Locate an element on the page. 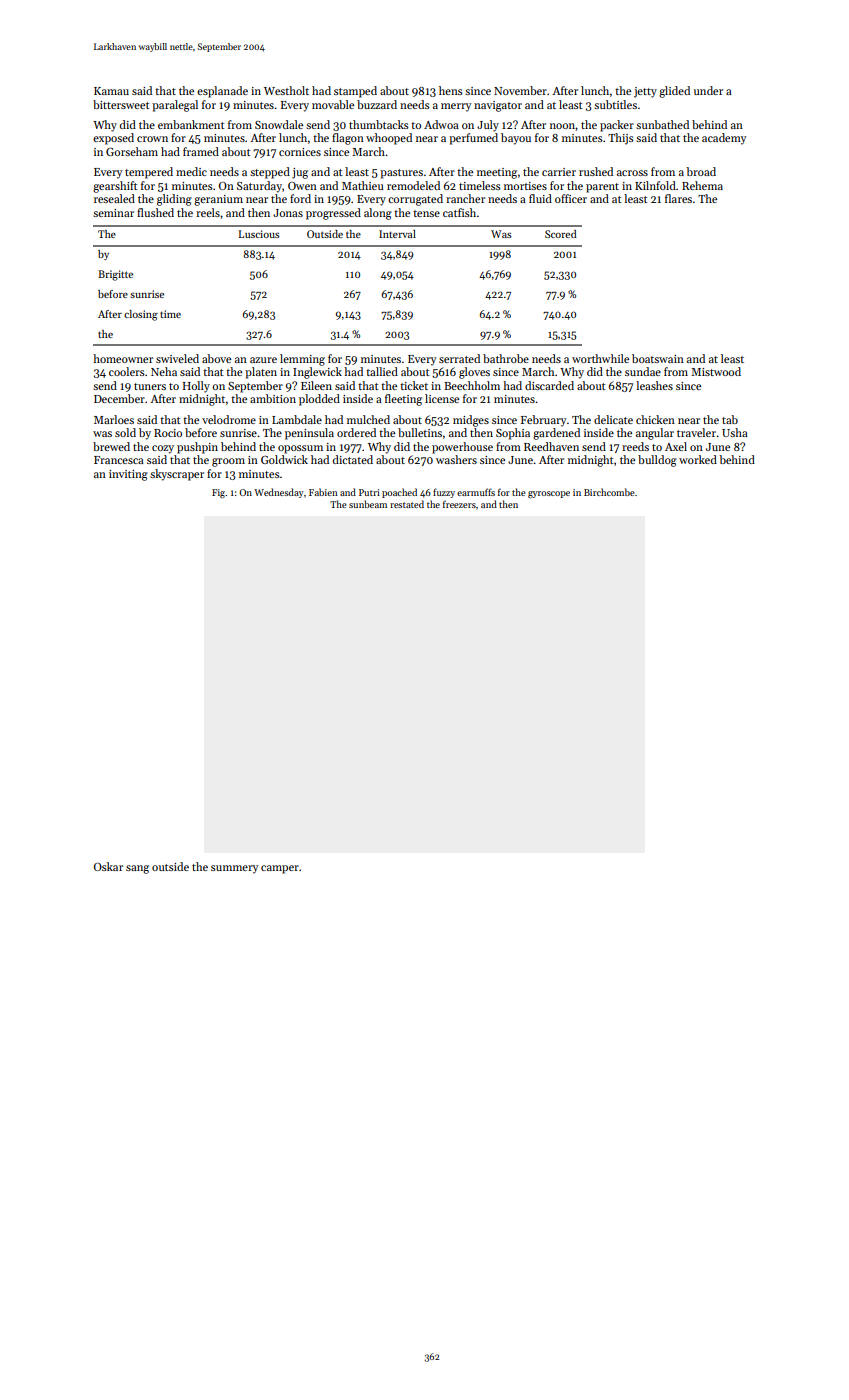  summery is located at coordinates (234, 869).
